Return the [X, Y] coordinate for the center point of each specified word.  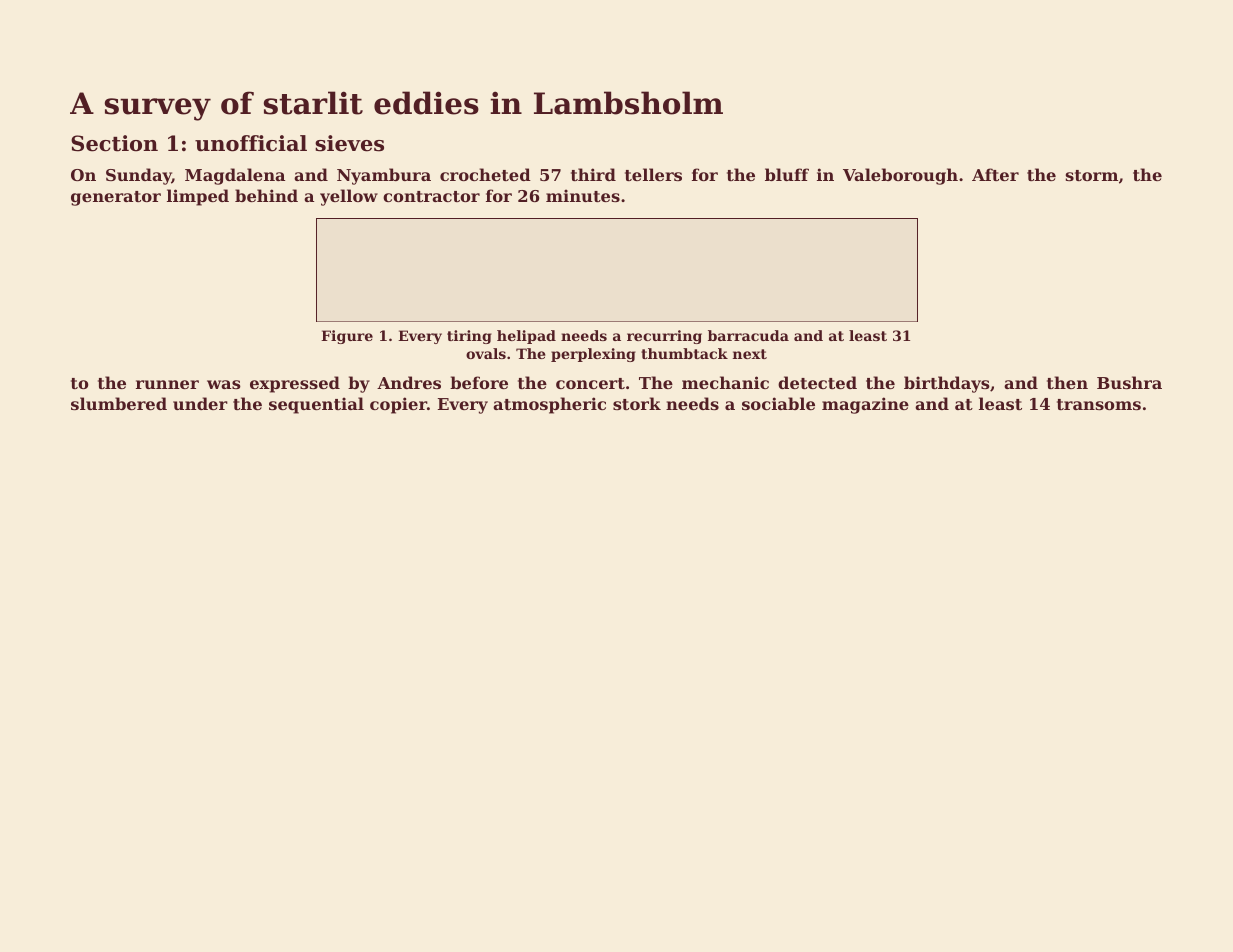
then [1067, 382]
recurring [664, 337]
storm [1092, 175]
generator [116, 198]
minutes [583, 195]
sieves [349, 143]
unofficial [251, 143]
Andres [409, 382]
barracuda [748, 335]
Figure [347, 337]
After [995, 174]
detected [817, 382]
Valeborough [900, 176]
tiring [469, 337]
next [750, 354]
